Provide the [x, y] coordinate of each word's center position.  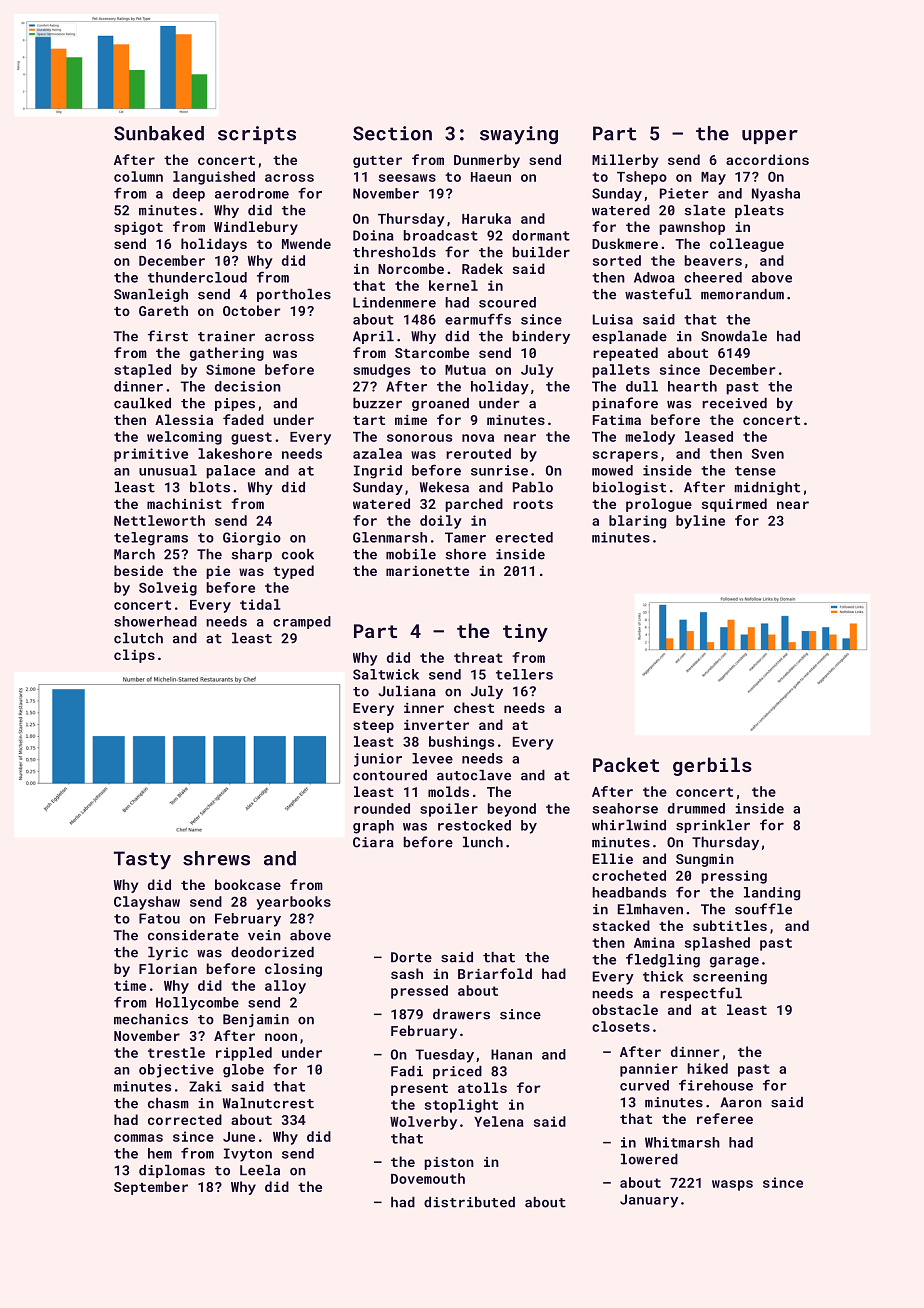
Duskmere [625, 243]
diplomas [172, 1171]
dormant [541, 235]
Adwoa [654, 277]
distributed [469, 1202]
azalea [377, 453]
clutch [138, 638]
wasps [732, 1185]
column [138, 176]
